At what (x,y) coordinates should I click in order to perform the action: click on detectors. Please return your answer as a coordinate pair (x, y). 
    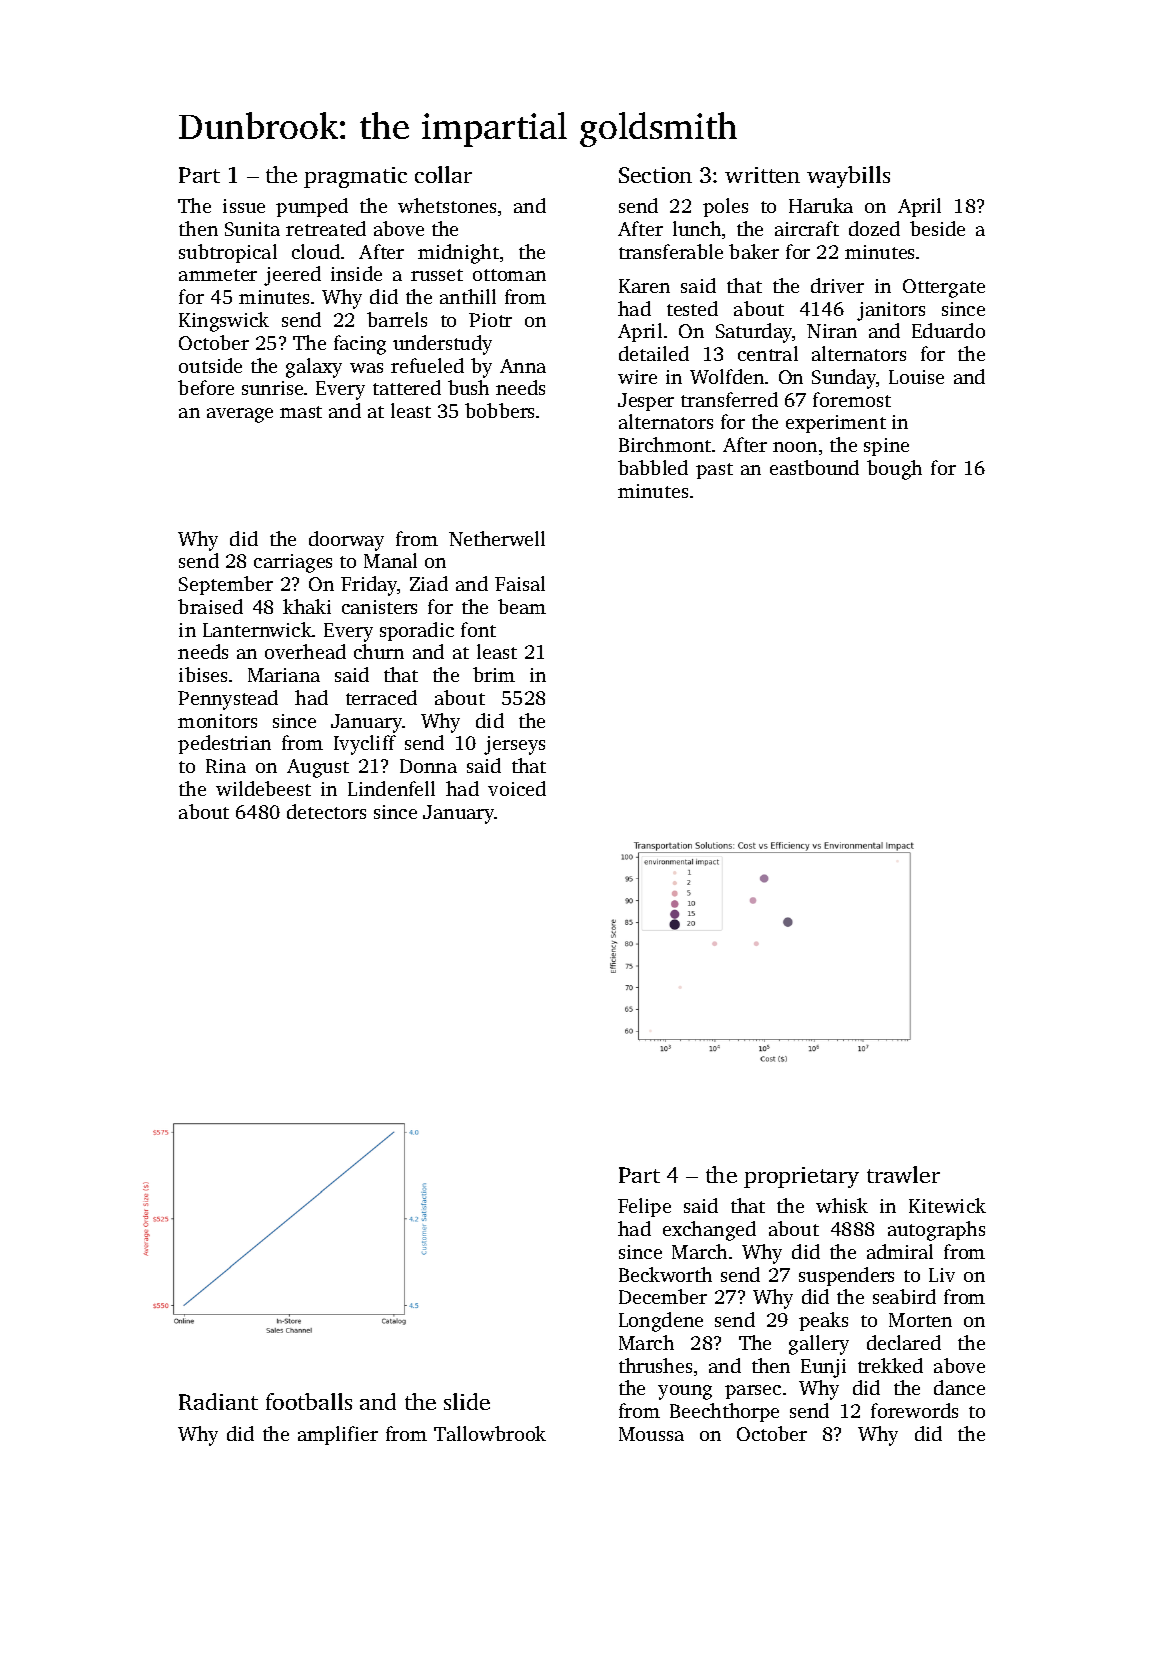
    Looking at the image, I should click on (326, 811).
